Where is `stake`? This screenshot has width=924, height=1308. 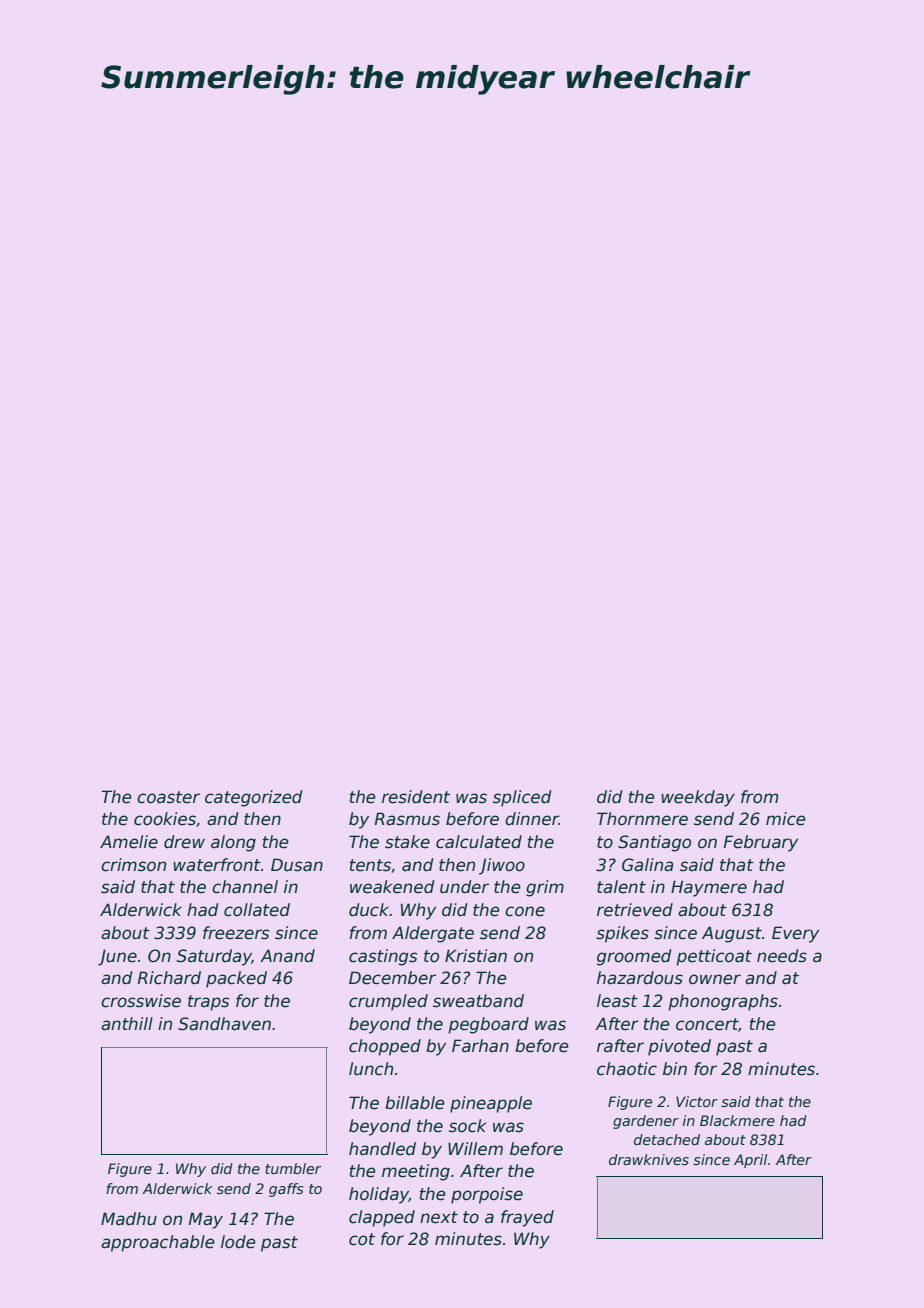 stake is located at coordinates (407, 842).
